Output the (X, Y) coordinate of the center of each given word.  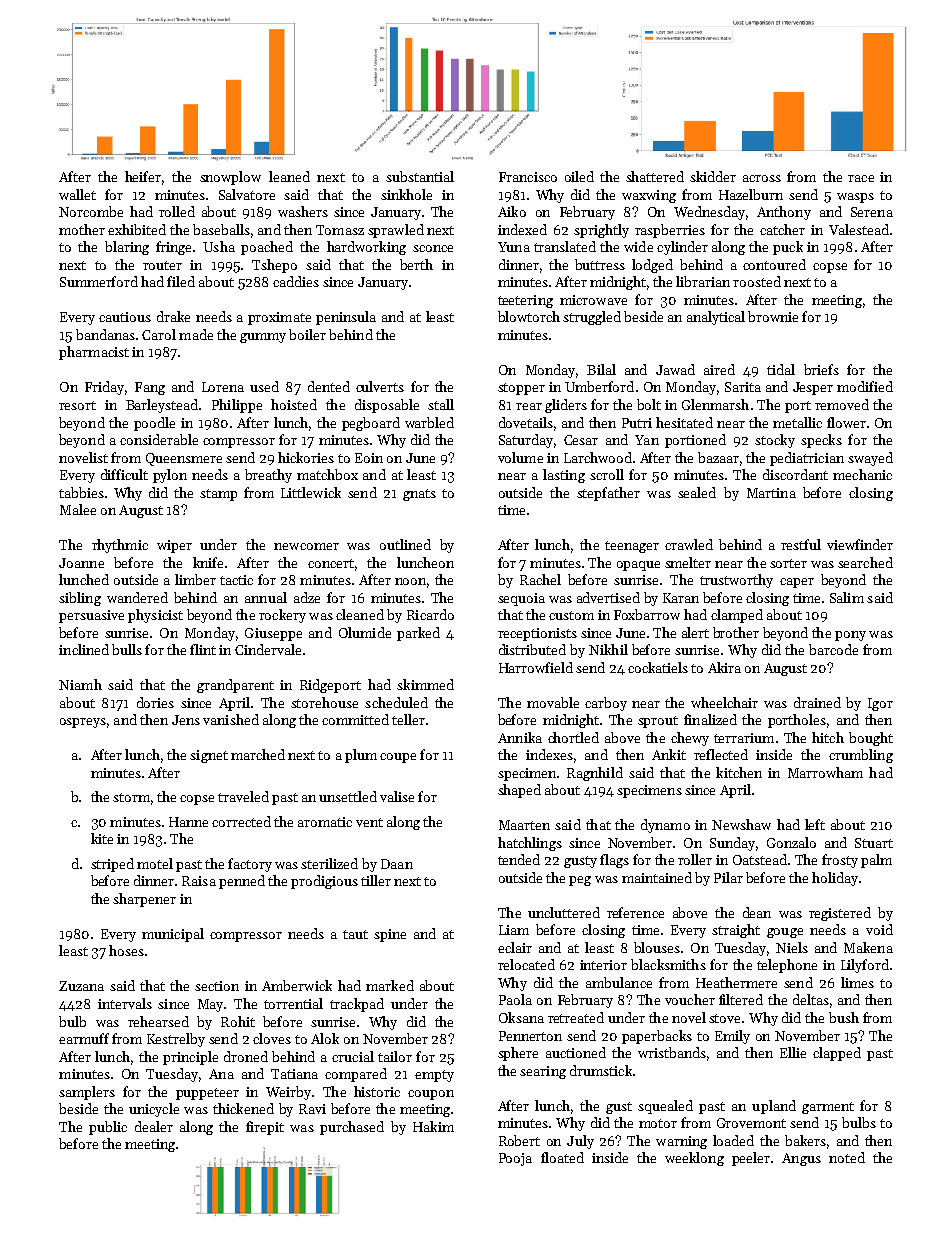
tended (519, 859)
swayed (870, 459)
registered (840, 914)
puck (788, 248)
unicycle (154, 1110)
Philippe (237, 406)
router (162, 265)
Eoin (369, 458)
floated (562, 1157)
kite (102, 838)
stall (441, 404)
